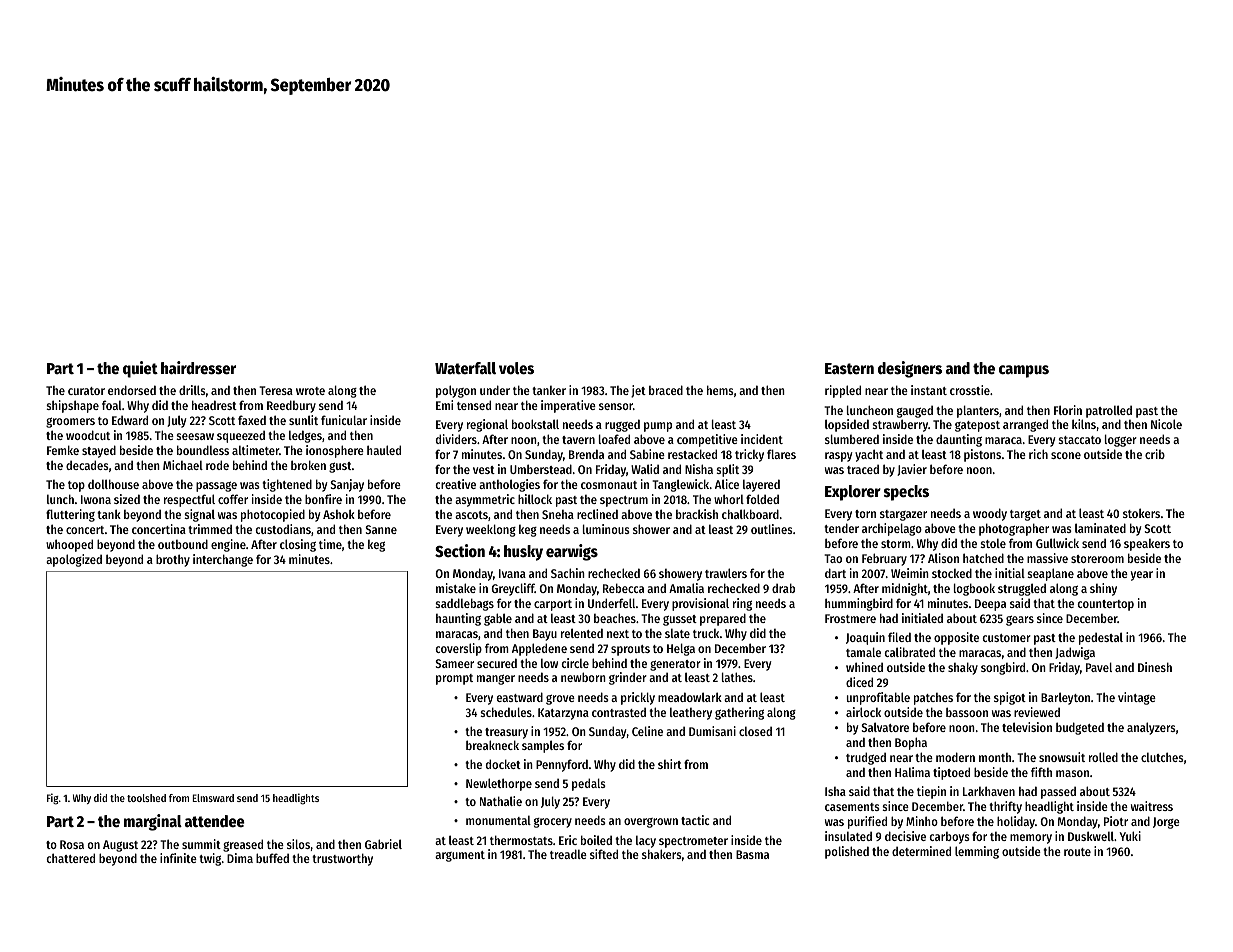  I want to click on Gabriel, so click(383, 844).
